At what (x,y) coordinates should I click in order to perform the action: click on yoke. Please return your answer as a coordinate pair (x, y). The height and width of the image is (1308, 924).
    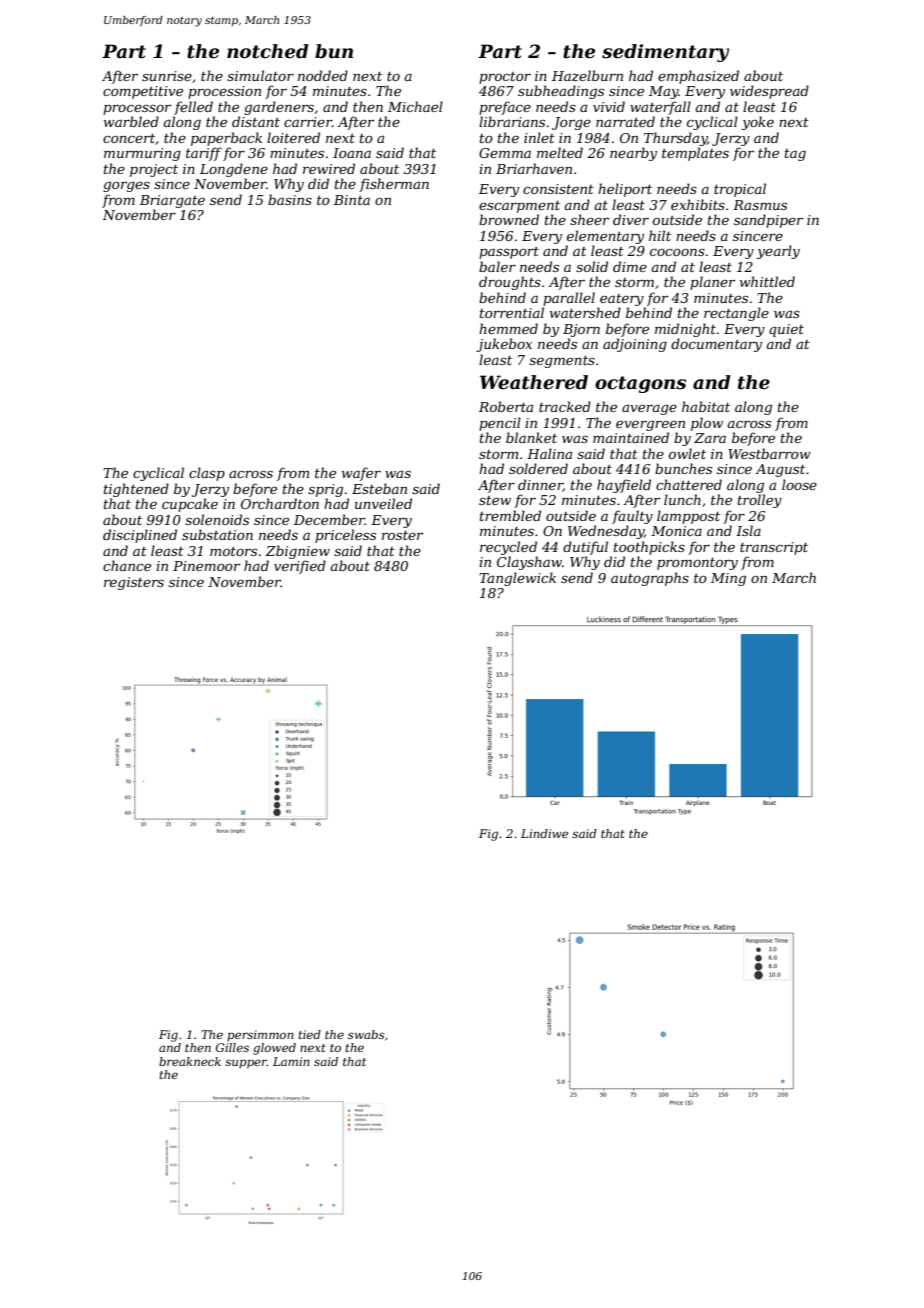
    Looking at the image, I should click on (758, 123).
